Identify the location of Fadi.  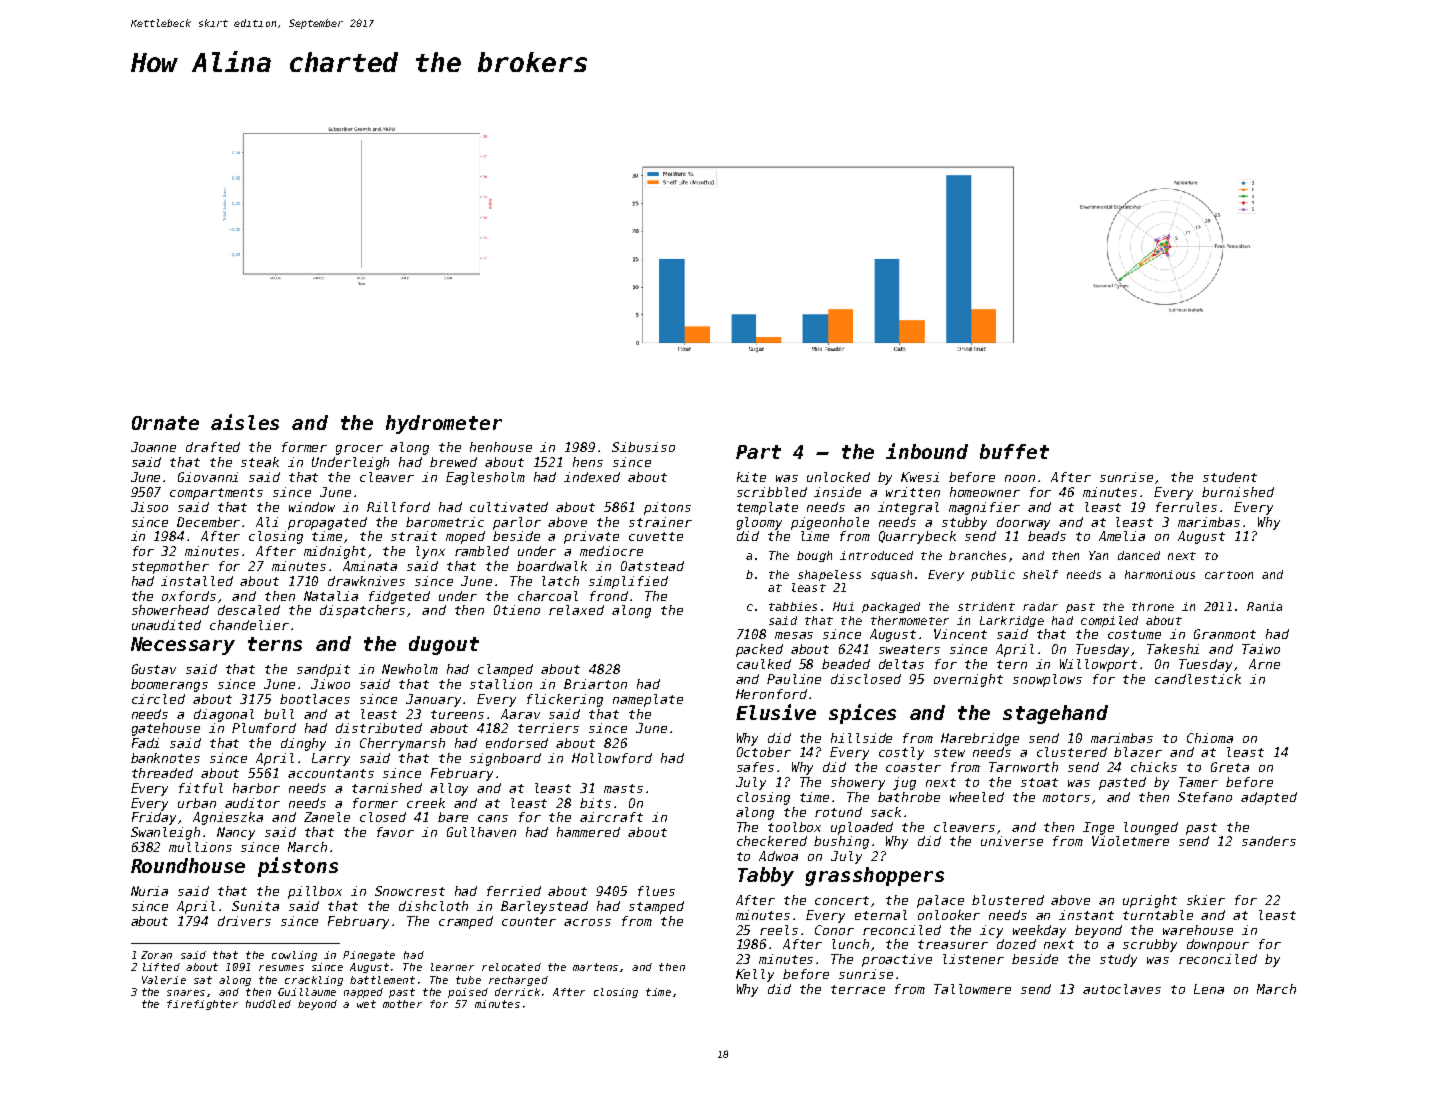
(145, 743).
